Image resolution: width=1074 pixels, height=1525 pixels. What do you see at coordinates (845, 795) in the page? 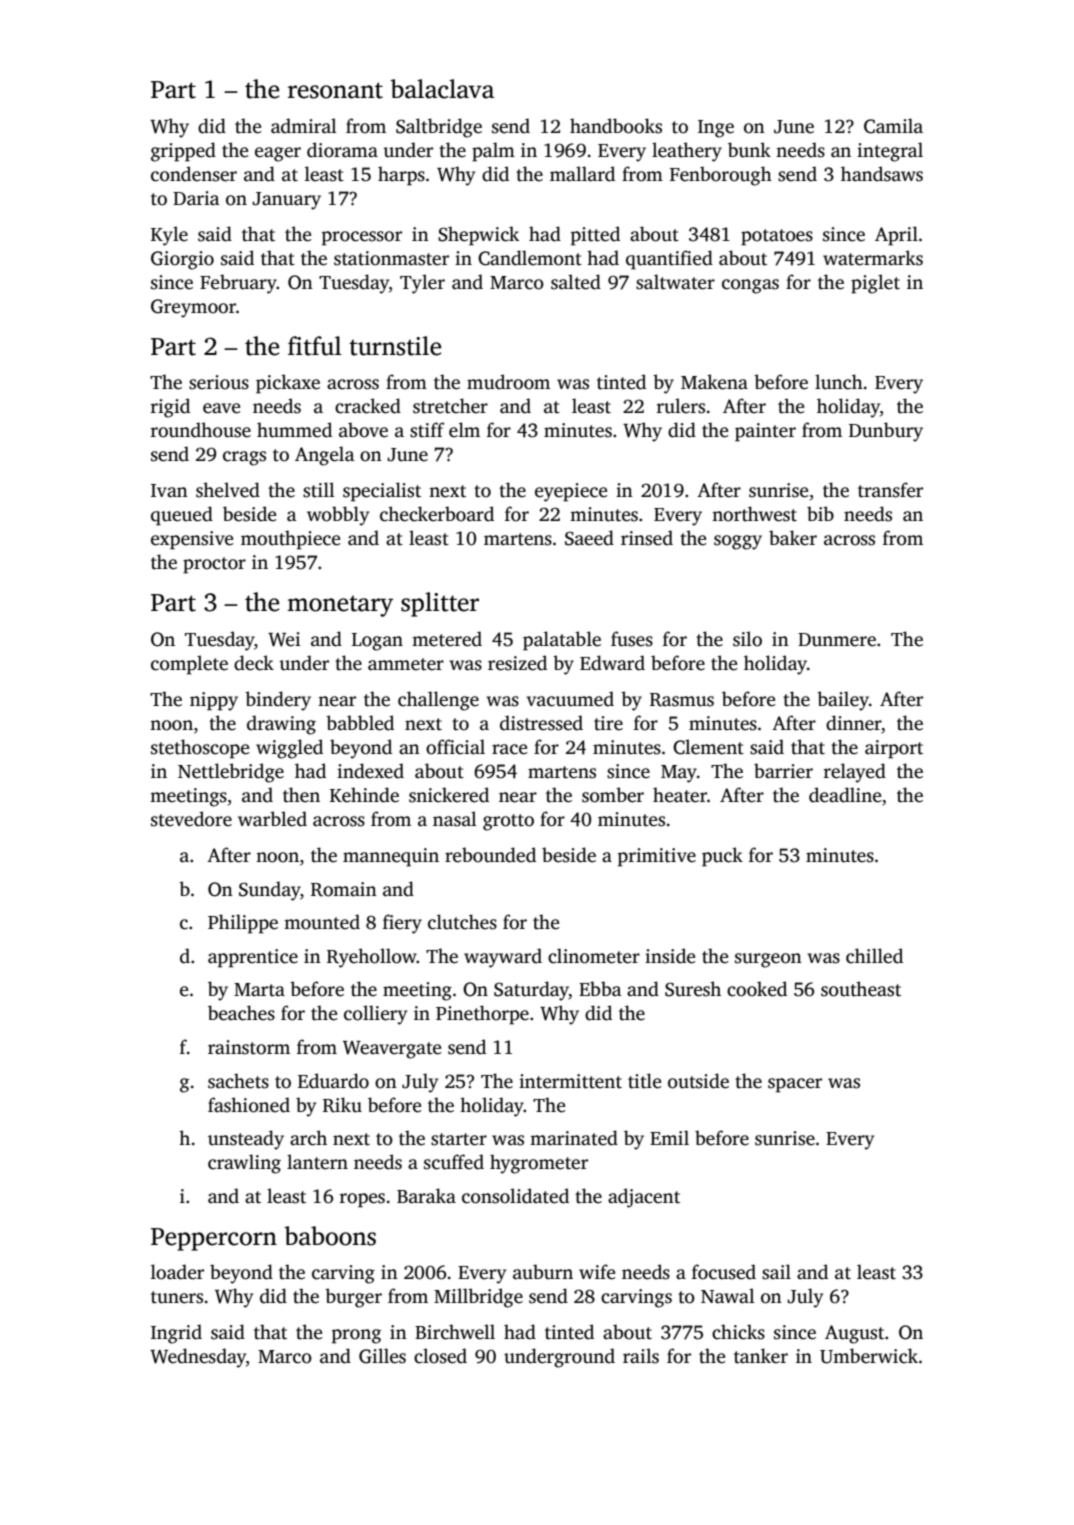
I see `deadline` at bounding box center [845, 795].
